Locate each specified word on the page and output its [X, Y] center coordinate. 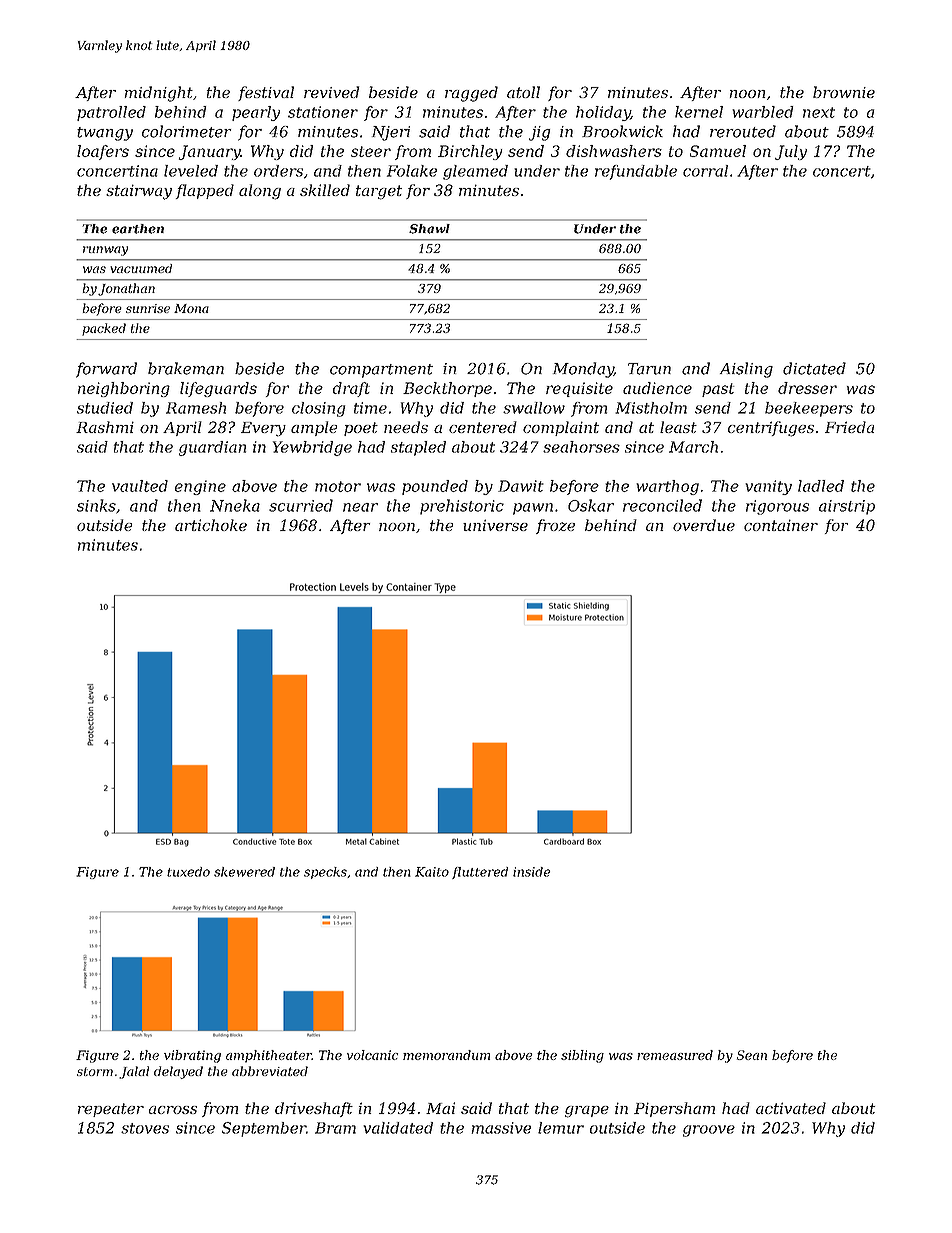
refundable [636, 172]
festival [266, 93]
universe [495, 525]
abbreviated [270, 1071]
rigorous [777, 507]
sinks [96, 505]
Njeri [391, 133]
